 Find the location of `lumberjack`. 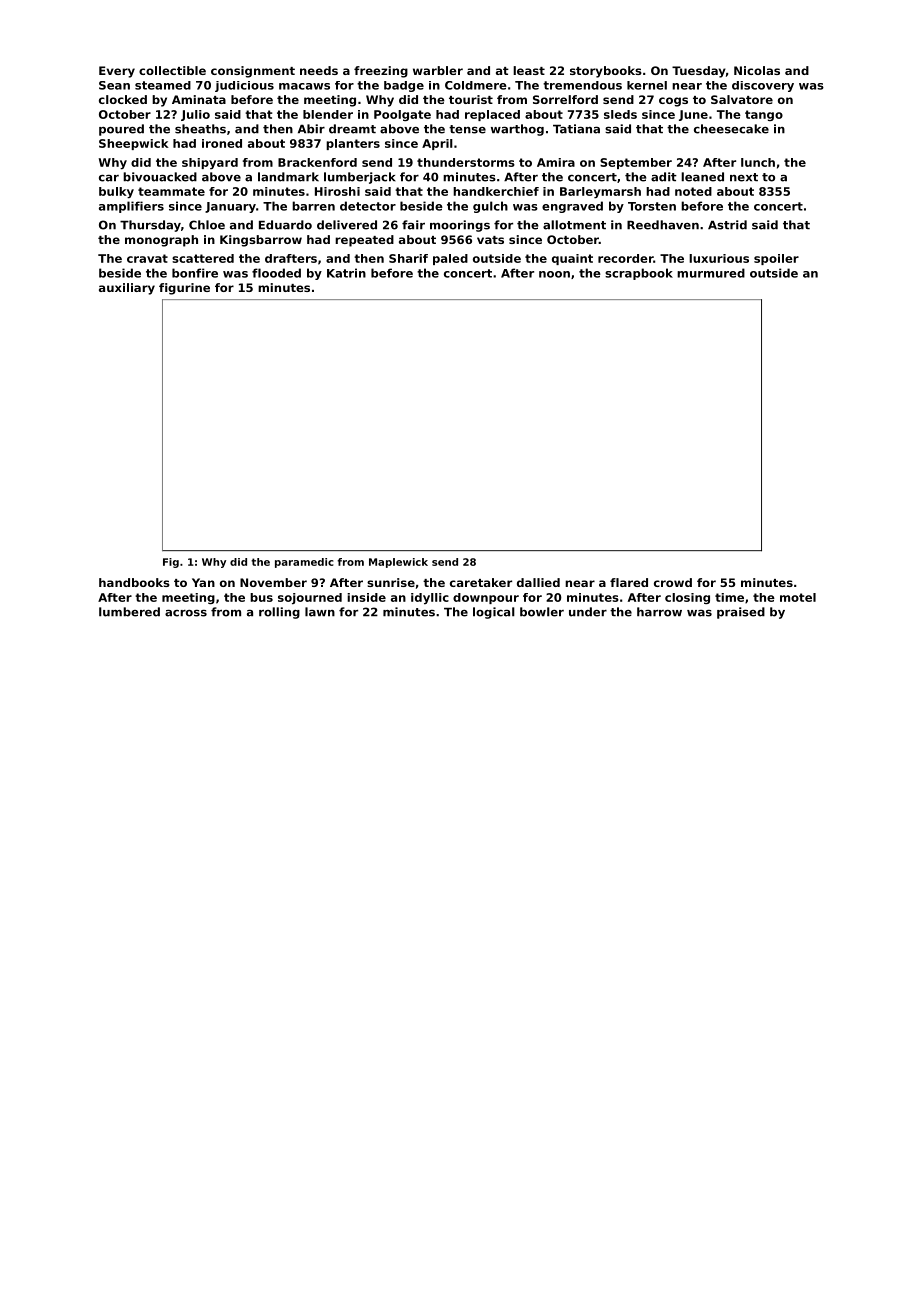

lumberjack is located at coordinates (360, 178).
